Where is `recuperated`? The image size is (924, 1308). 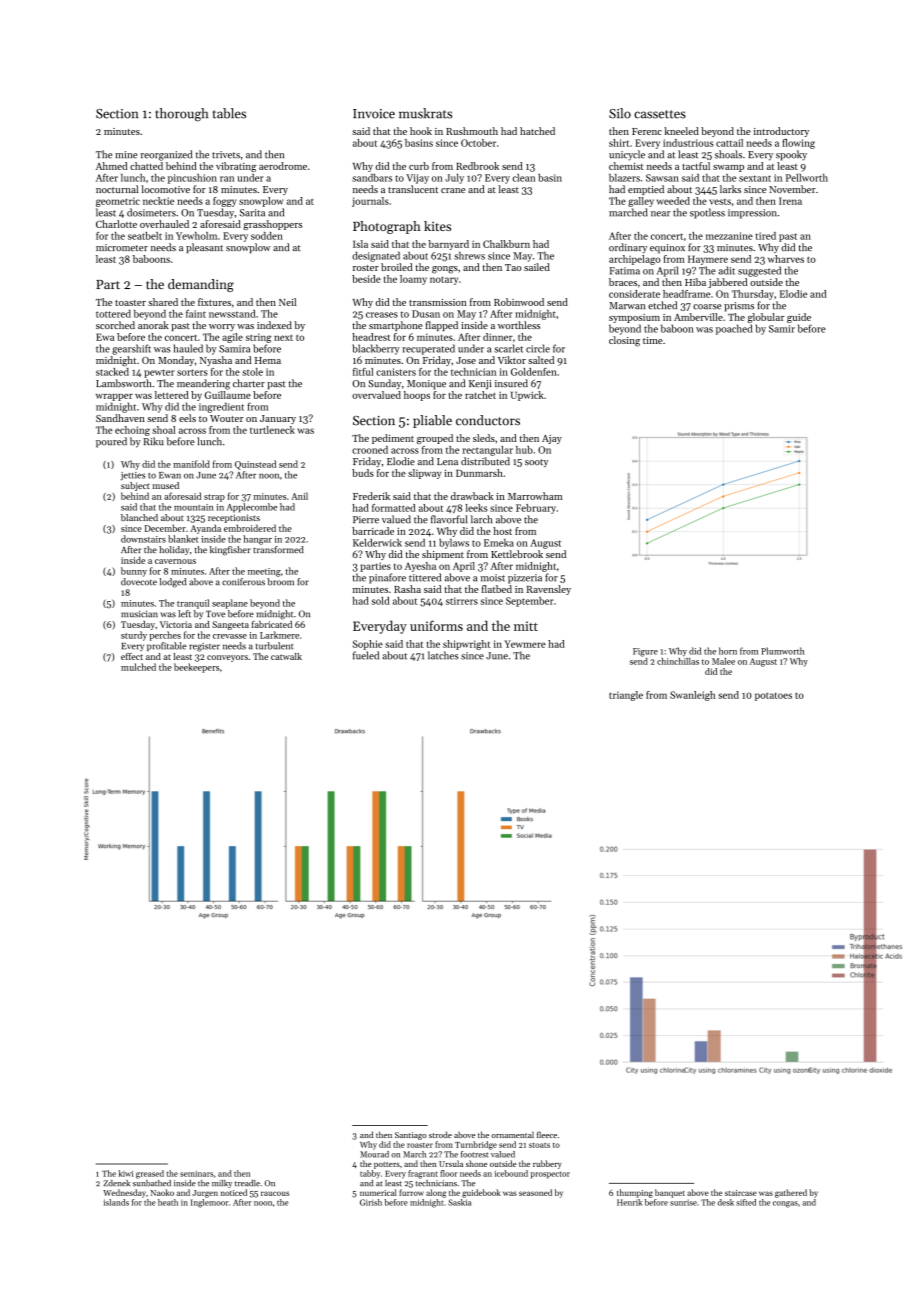 recuperated is located at coordinates (428, 349).
